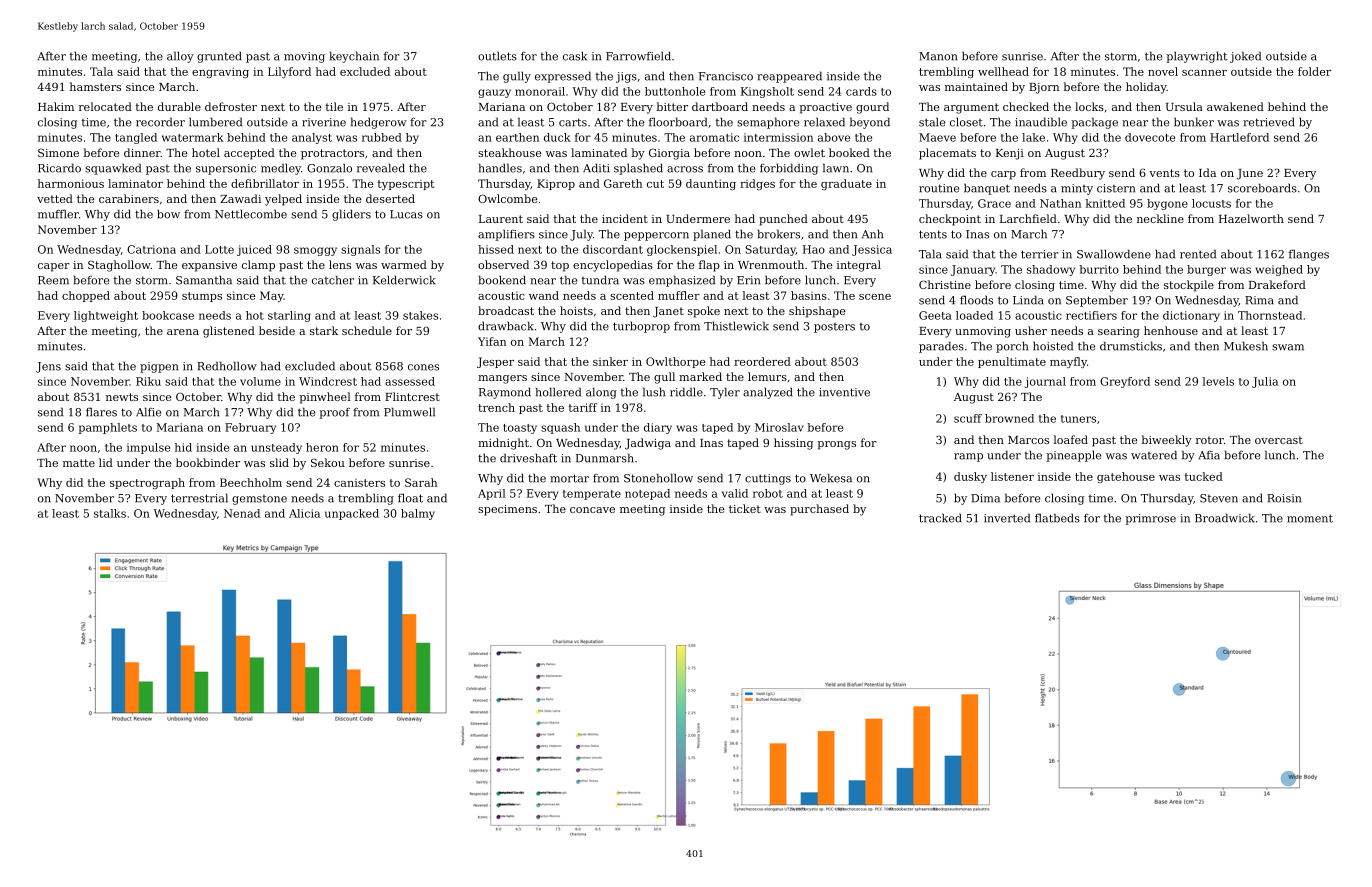 This screenshot has height=887, width=1372. What do you see at coordinates (1197, 57) in the screenshot?
I see `playwright` at bounding box center [1197, 57].
